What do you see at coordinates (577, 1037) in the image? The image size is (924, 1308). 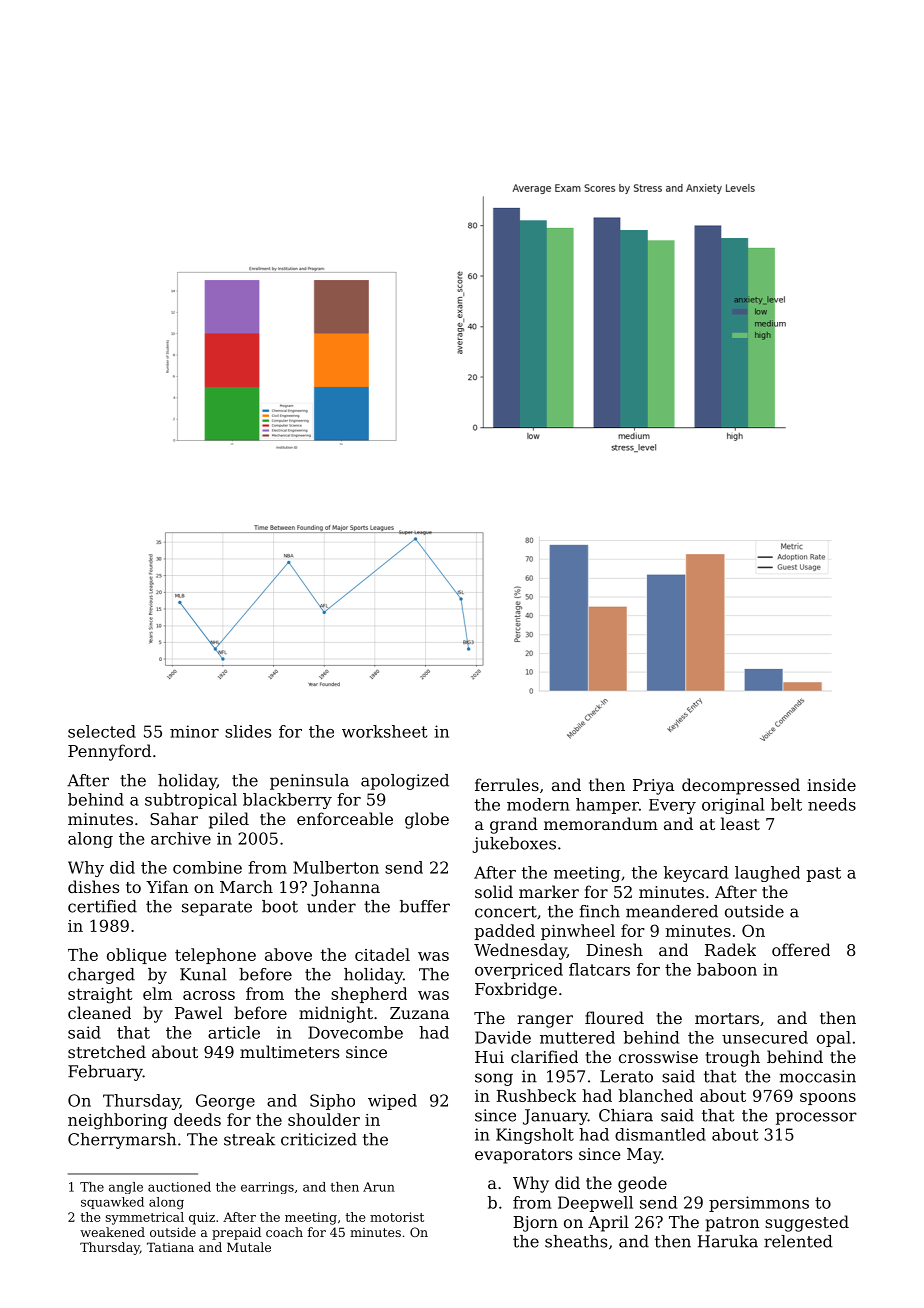 I see `muttered` at bounding box center [577, 1037].
